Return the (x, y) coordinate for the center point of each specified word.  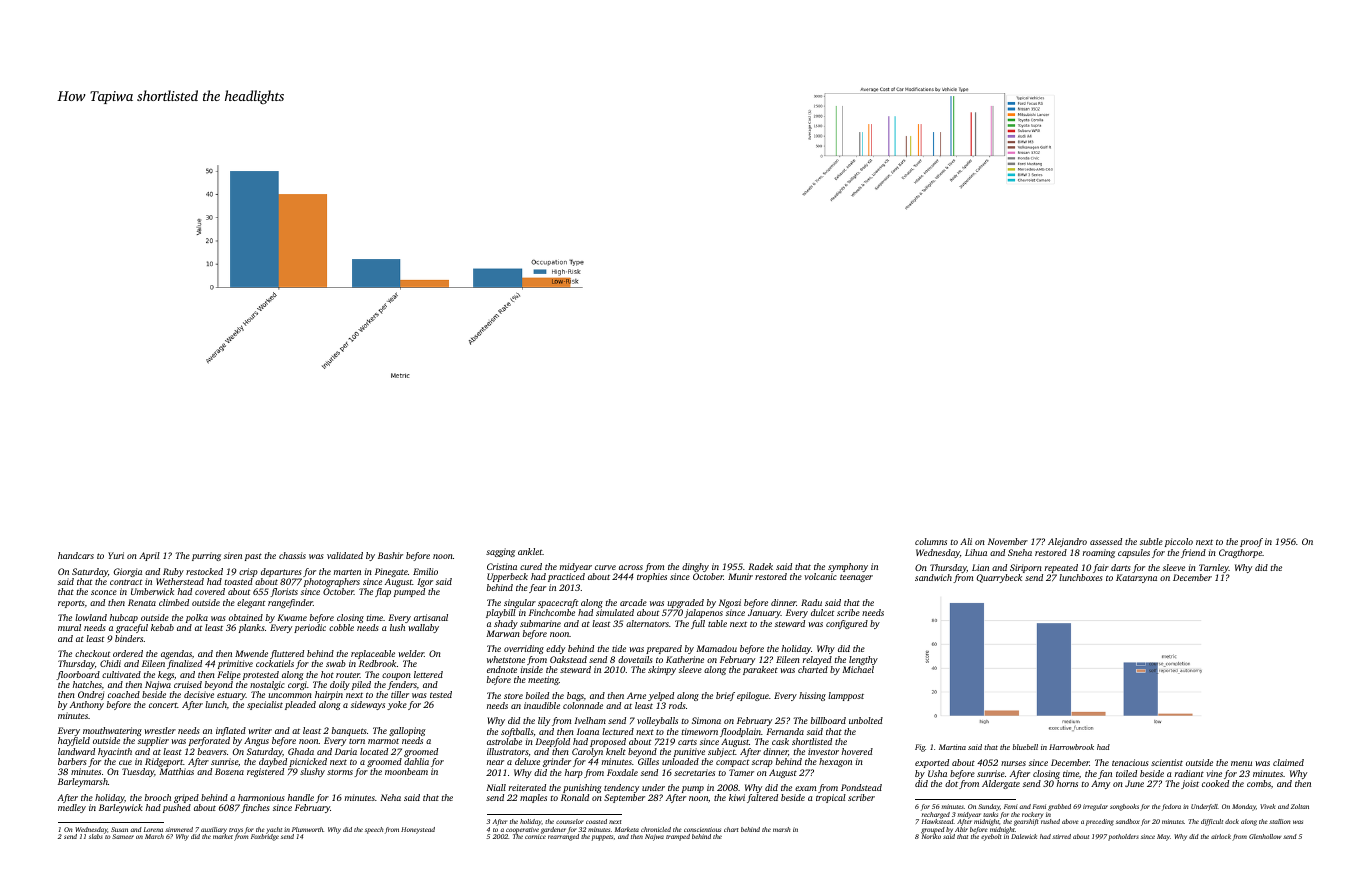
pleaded (300, 705)
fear (537, 588)
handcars (76, 555)
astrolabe (504, 741)
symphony (848, 567)
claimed (1288, 762)
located (374, 751)
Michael (858, 669)
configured (847, 624)
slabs (96, 836)
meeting (543, 680)
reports (71, 604)
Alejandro (1067, 542)
